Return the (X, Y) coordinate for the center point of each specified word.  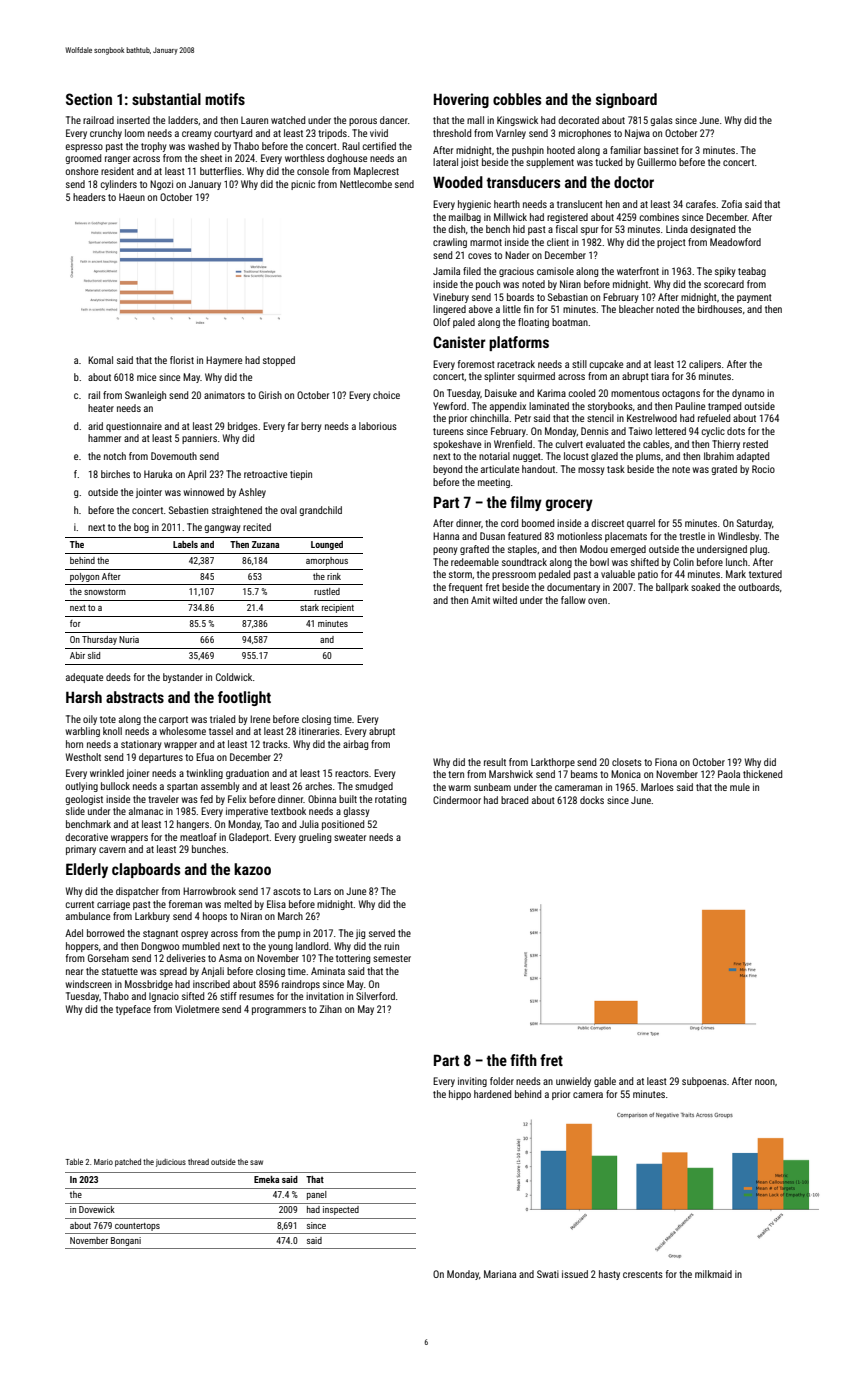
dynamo (748, 394)
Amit (480, 600)
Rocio (763, 469)
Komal (100, 360)
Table (74, 1162)
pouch (488, 285)
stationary (141, 745)
